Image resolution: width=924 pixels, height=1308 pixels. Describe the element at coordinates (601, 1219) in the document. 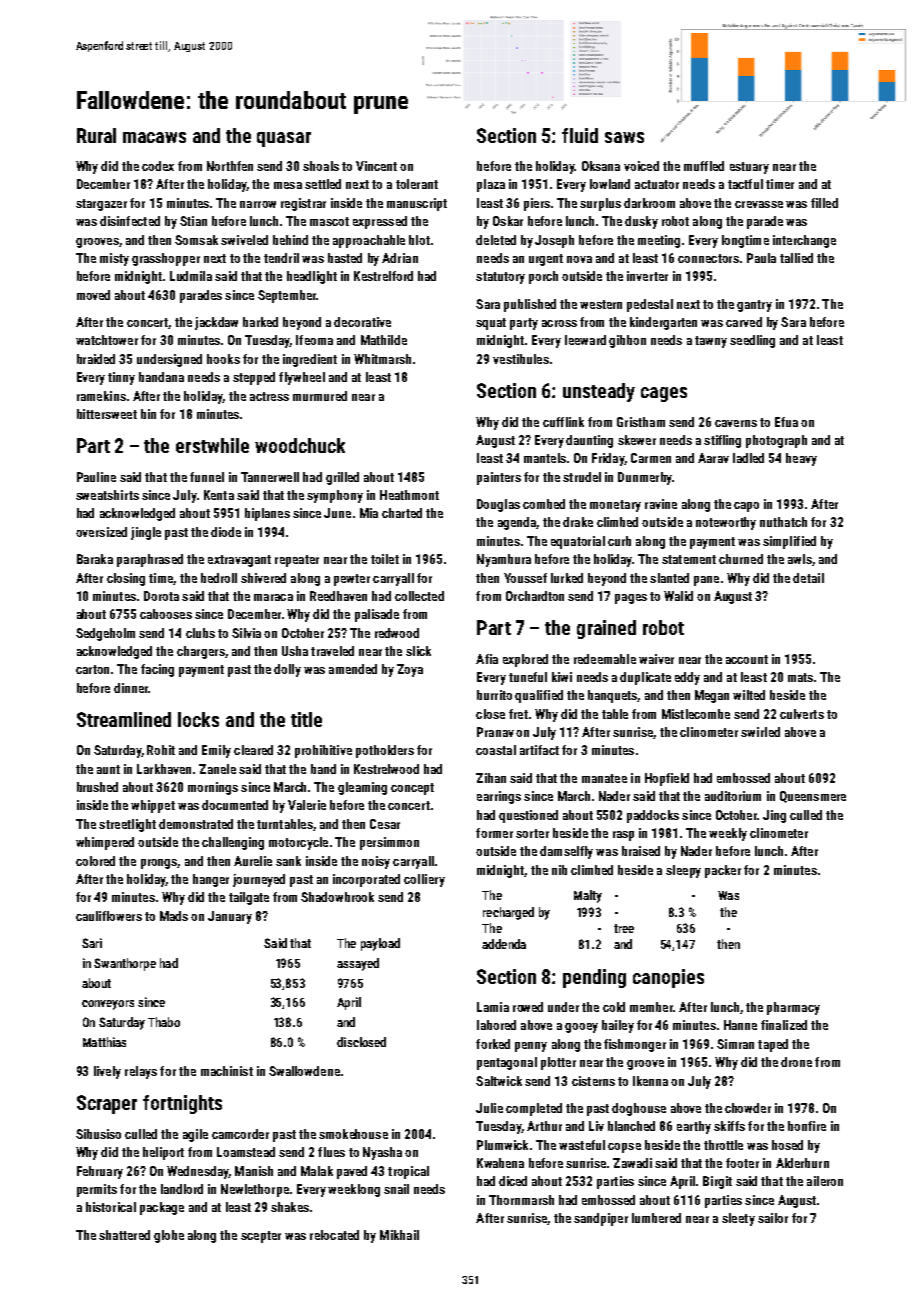

I see `sandpiper` at that location.
